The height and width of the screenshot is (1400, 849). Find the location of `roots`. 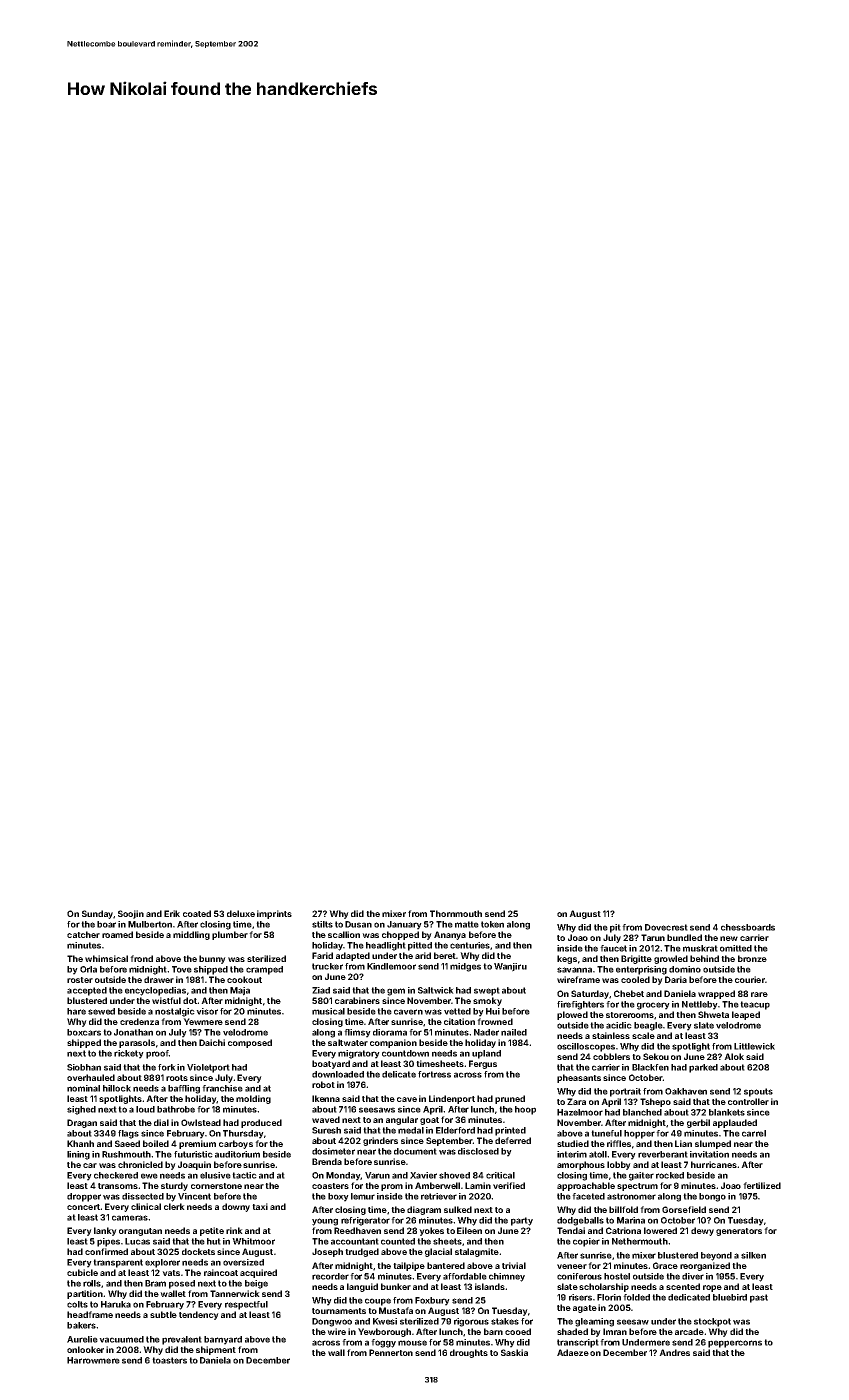

roots is located at coordinates (177, 1078).
